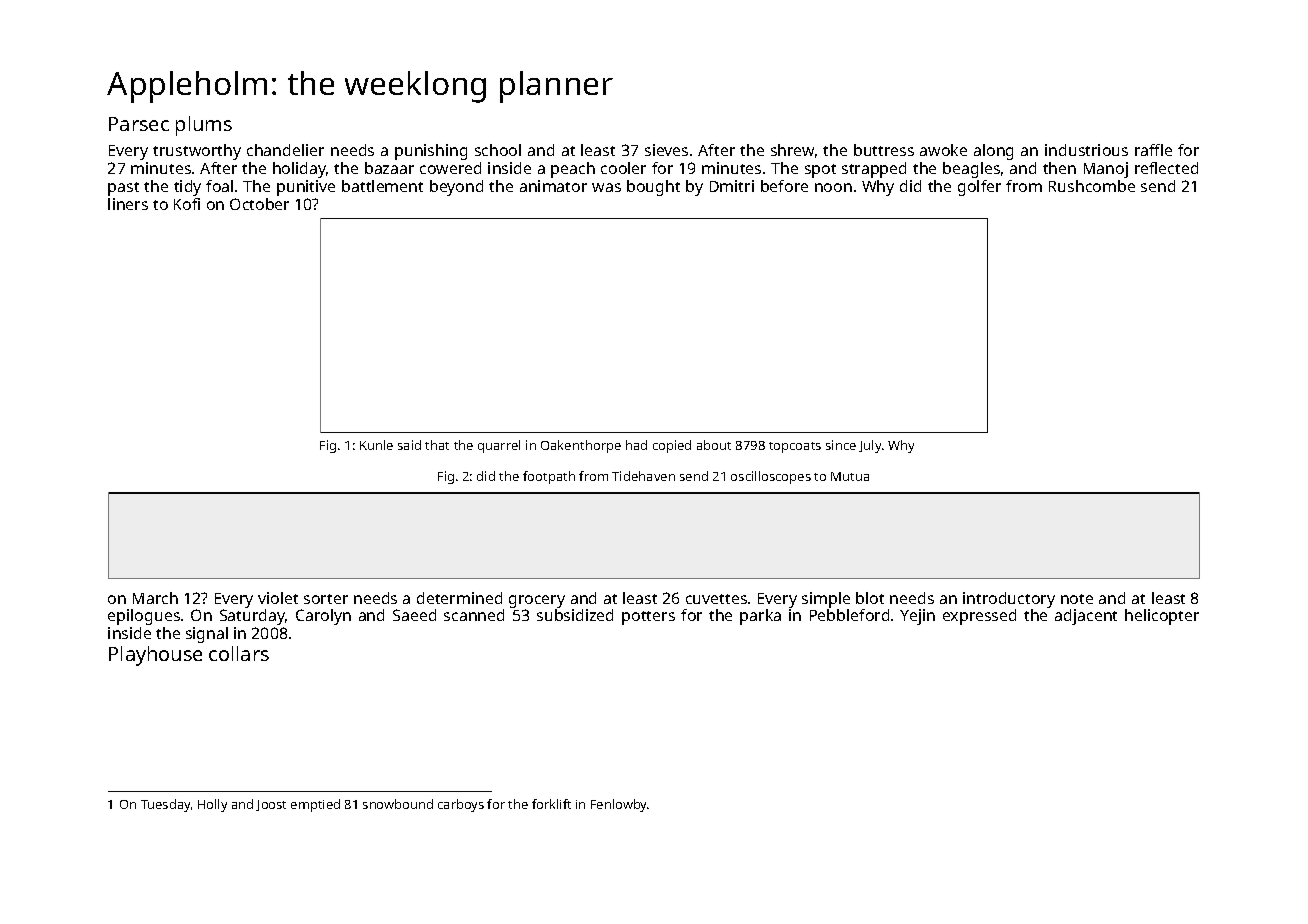 Image resolution: width=1308 pixels, height=924 pixels. I want to click on Tuesday, so click(165, 805).
